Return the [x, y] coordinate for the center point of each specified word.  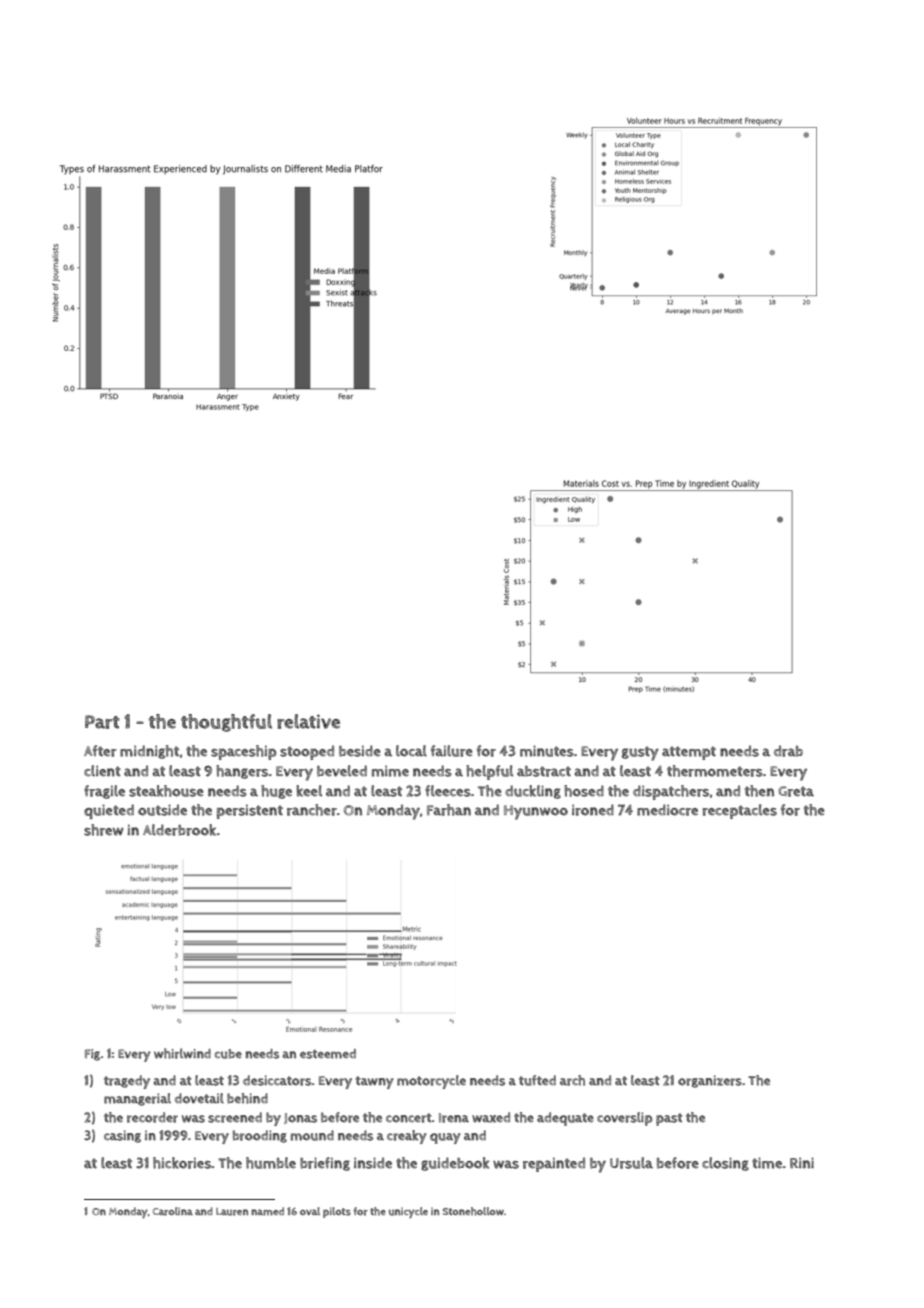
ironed [593, 810]
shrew [104, 830]
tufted [537, 1080]
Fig [92, 1055]
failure [452, 751]
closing [725, 1164]
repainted [554, 1164]
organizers [710, 1081]
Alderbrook [179, 830]
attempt [689, 753]
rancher [312, 810]
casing [122, 1136]
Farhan [449, 810]
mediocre [667, 810]
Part [102, 722]
